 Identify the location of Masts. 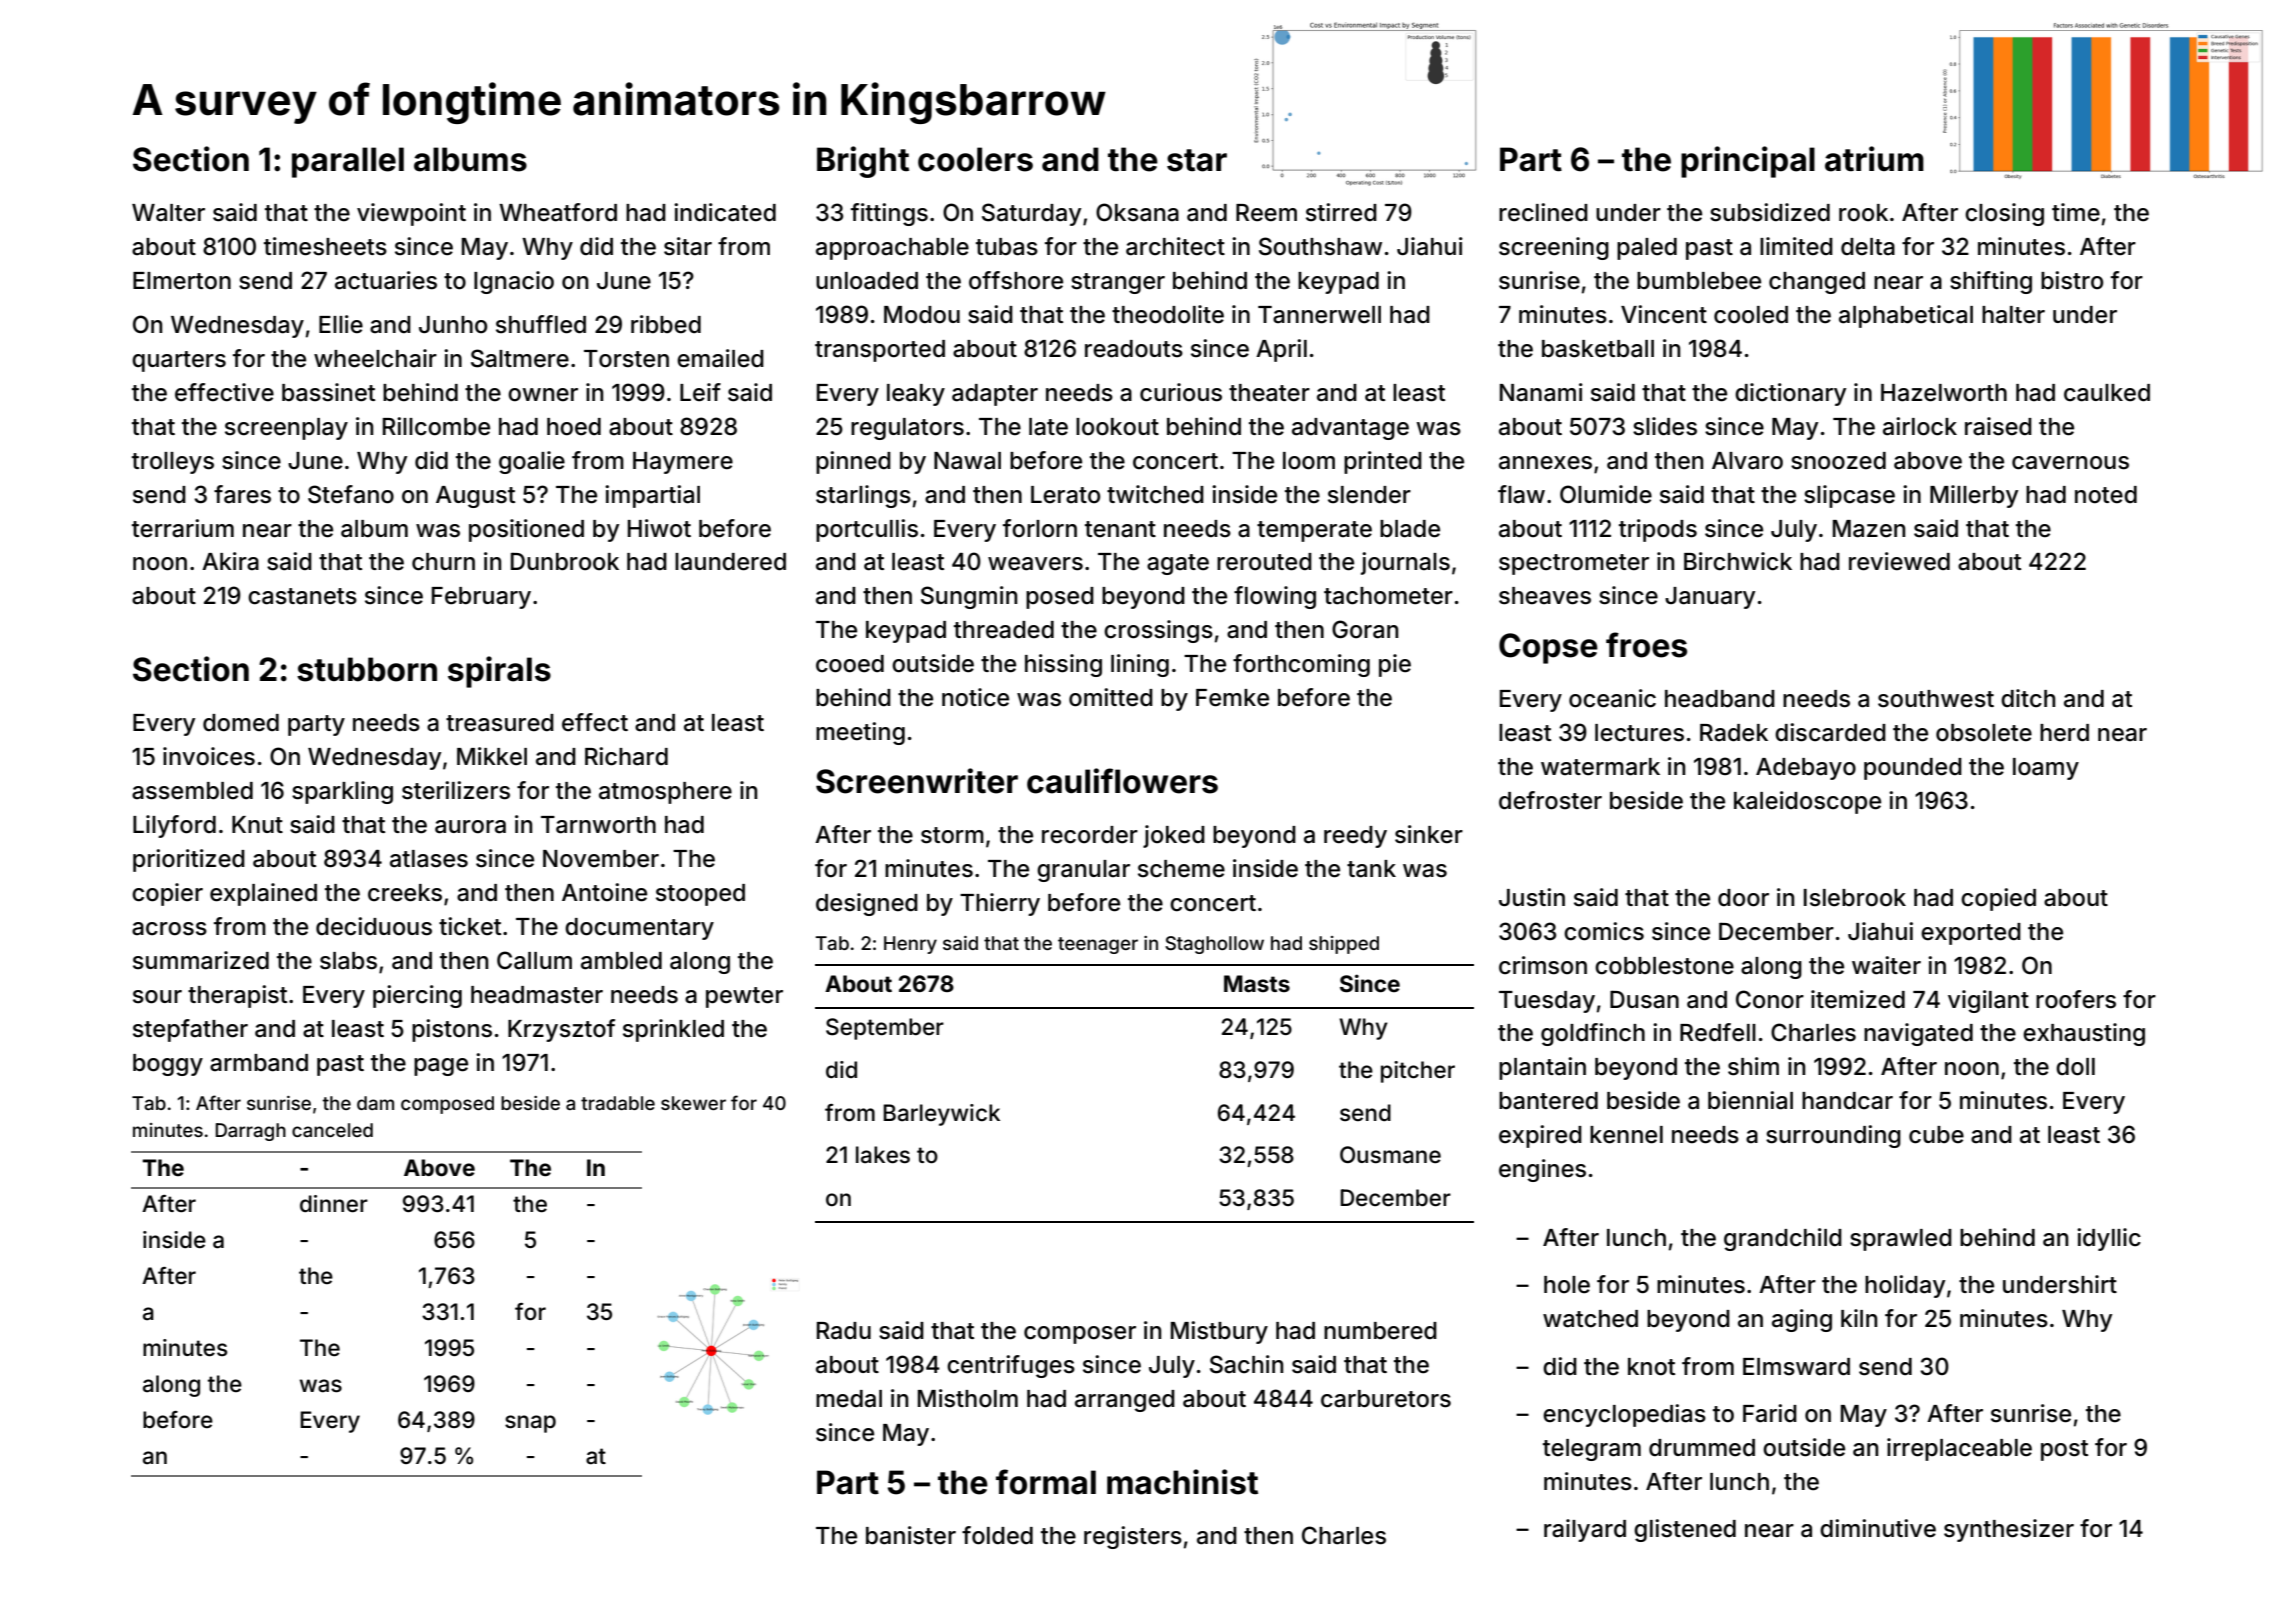
(1257, 984).
